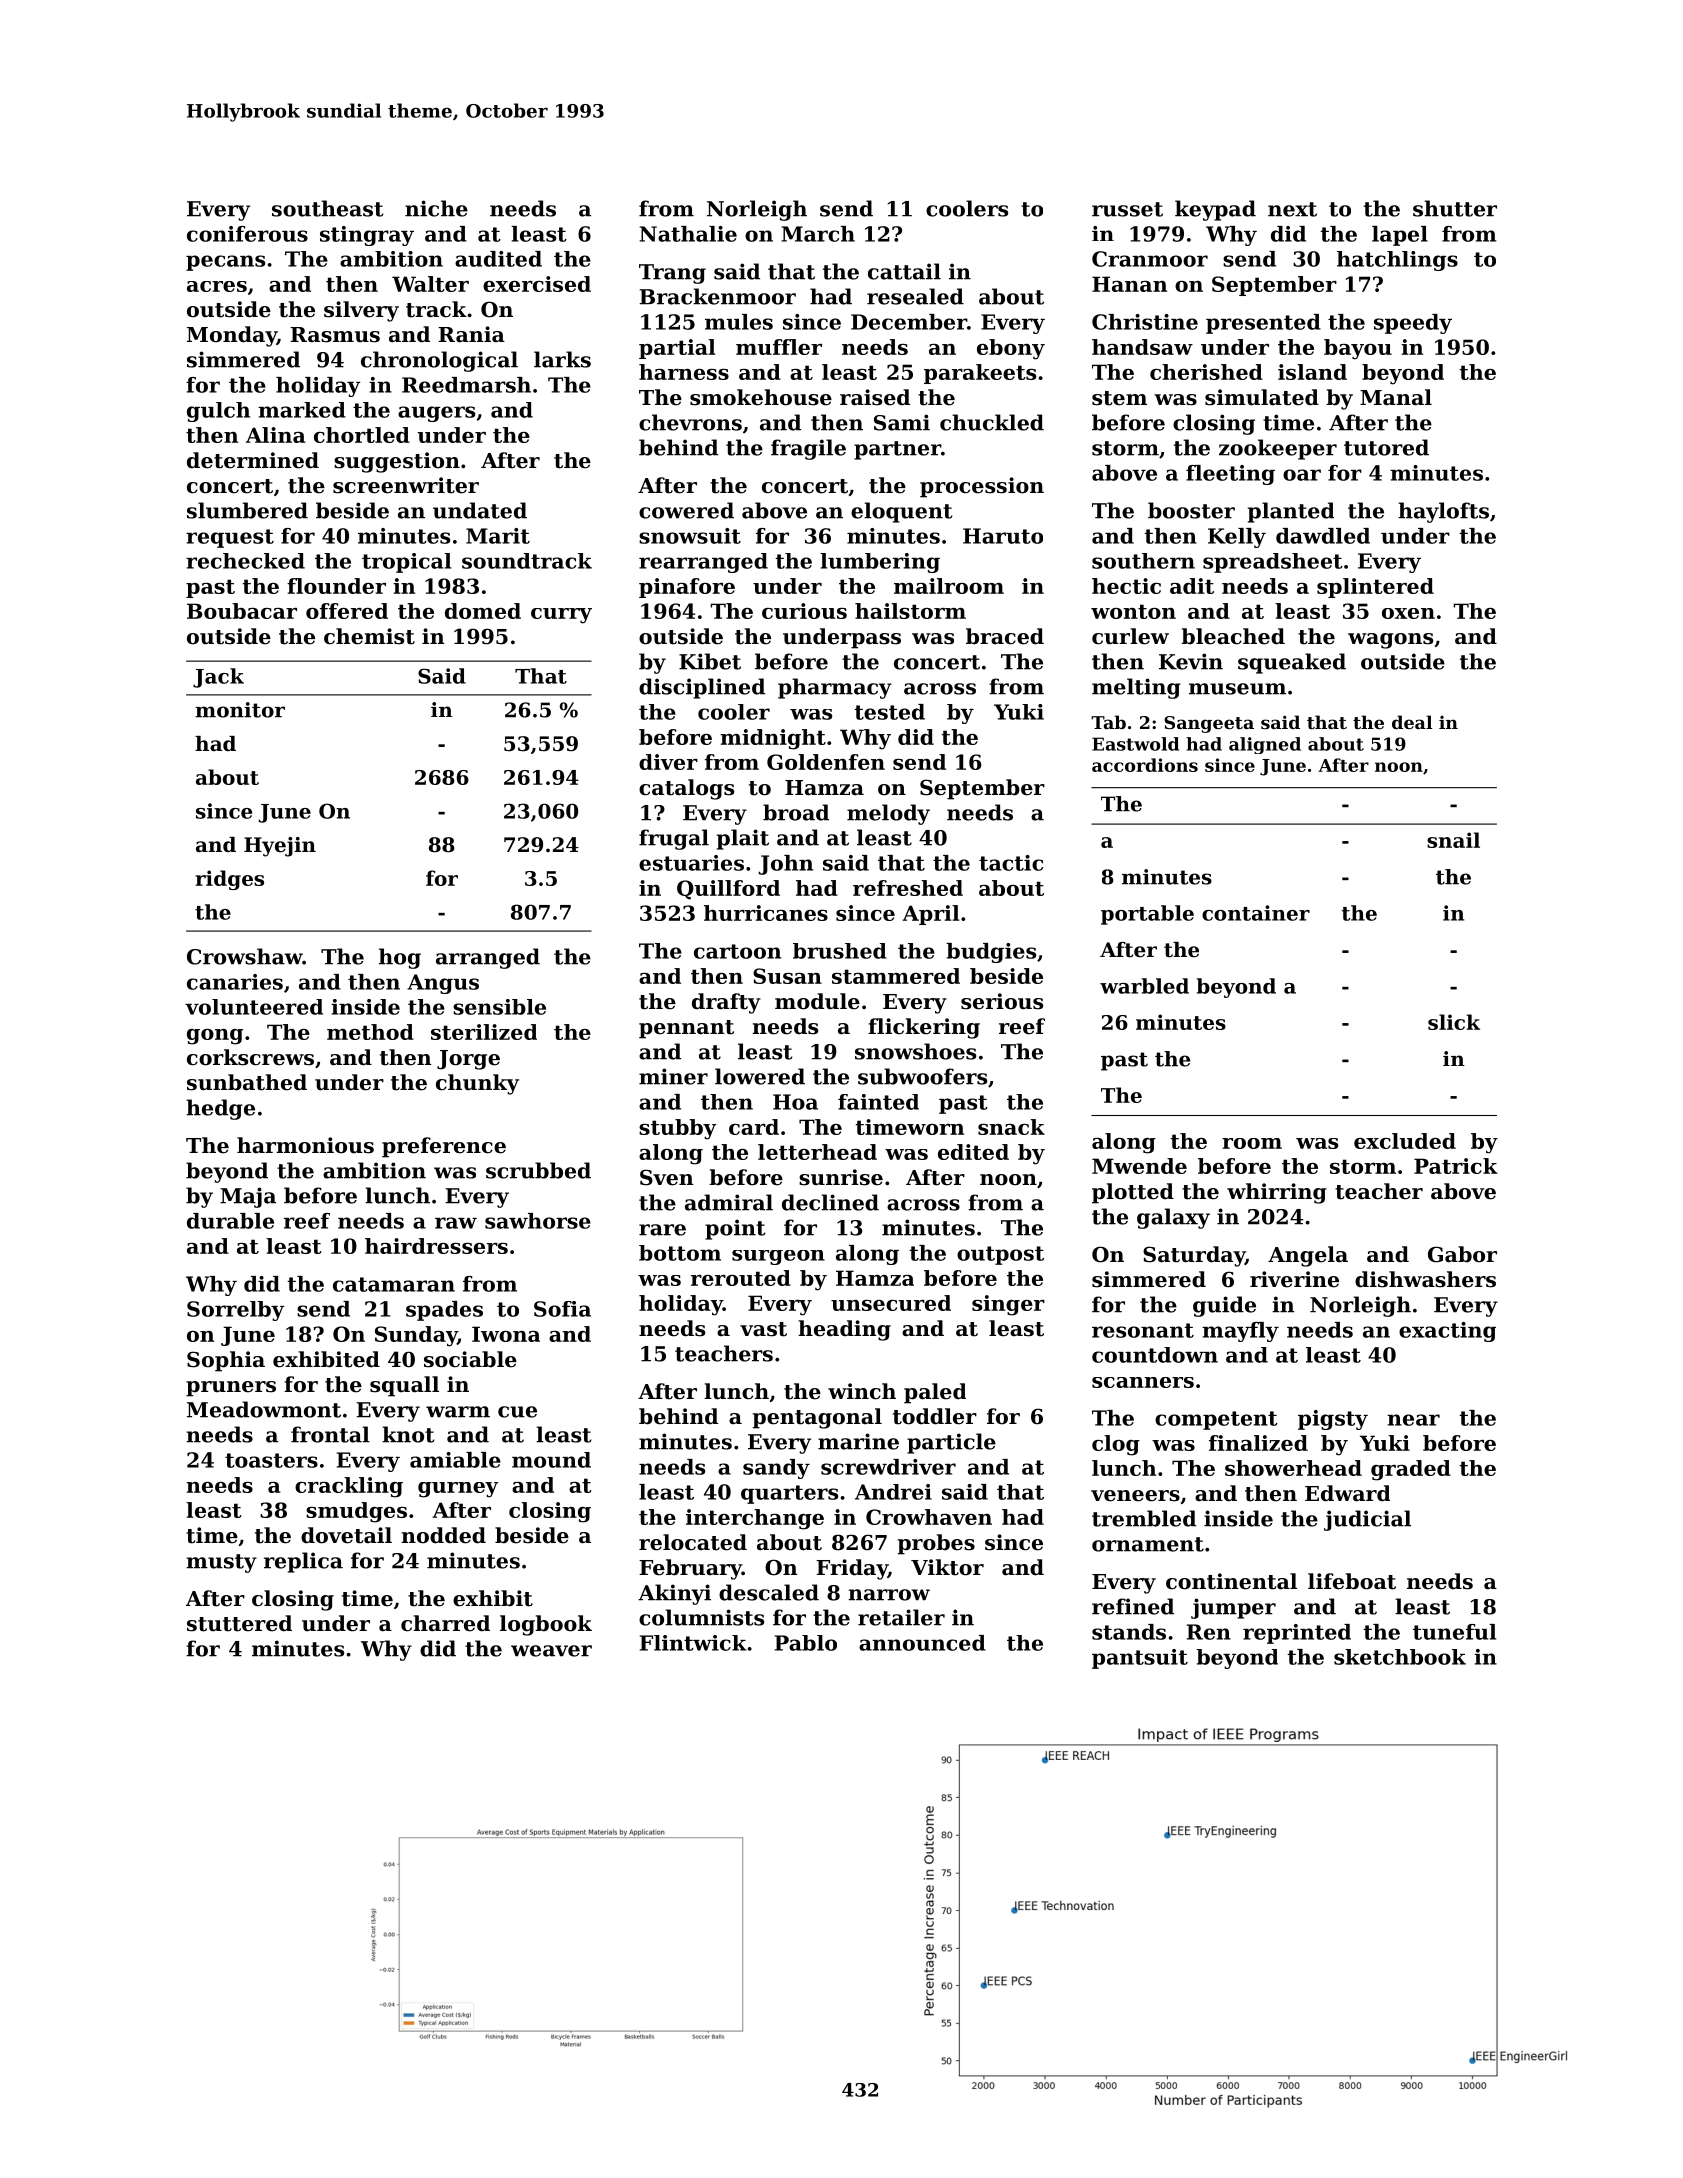 The width and height of the image is (1683, 2178). Describe the element at coordinates (1224, 1306) in the image. I see `guide` at that location.
